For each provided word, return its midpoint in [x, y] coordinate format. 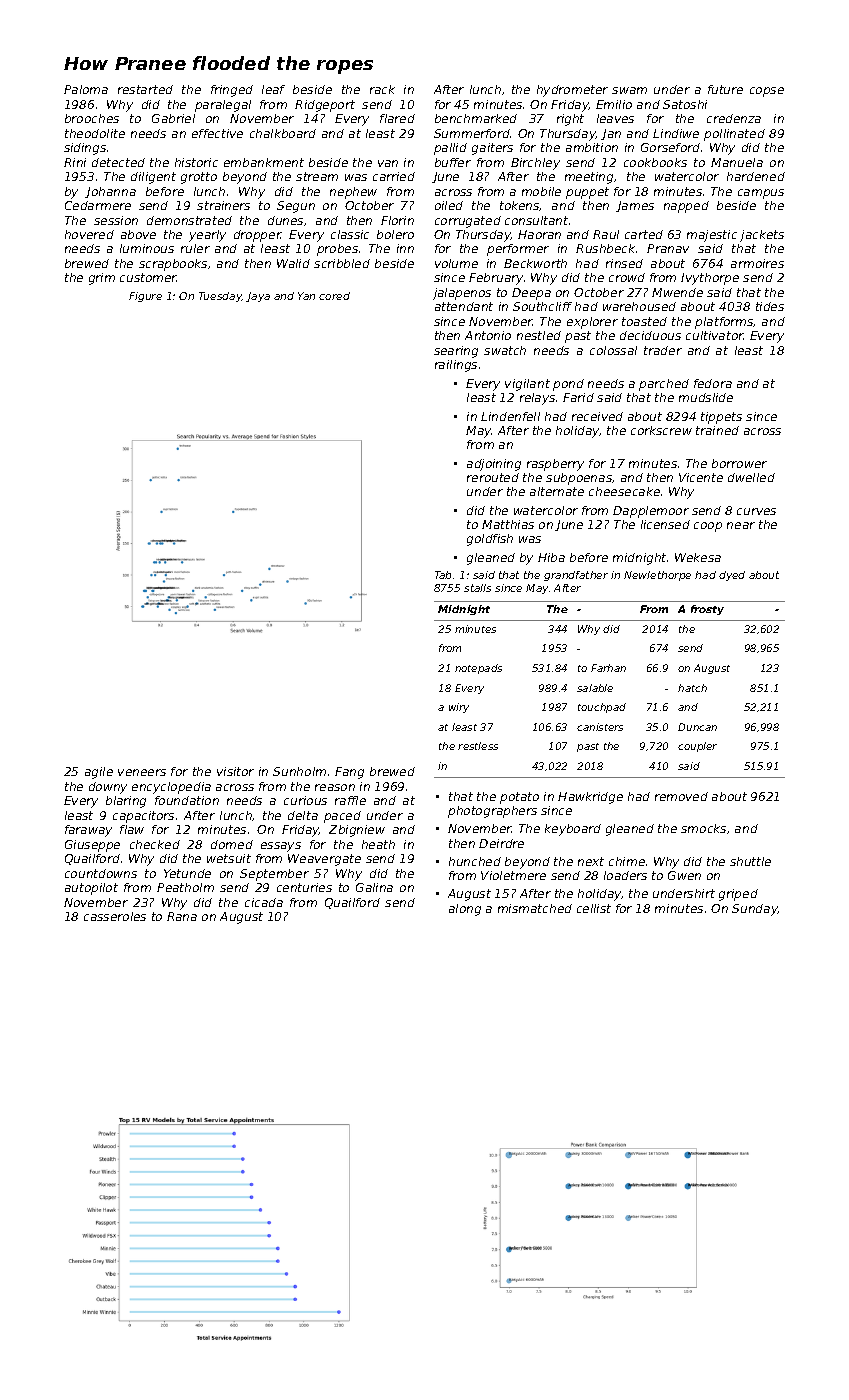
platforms [724, 323]
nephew [353, 193]
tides [770, 306]
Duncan [697, 727]
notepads [478, 669]
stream [317, 176]
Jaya [258, 297]
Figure [145, 297]
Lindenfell [510, 416]
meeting [589, 178]
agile [99, 773]
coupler [697, 747]
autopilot [91, 889]
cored [334, 296]
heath [378, 844]
